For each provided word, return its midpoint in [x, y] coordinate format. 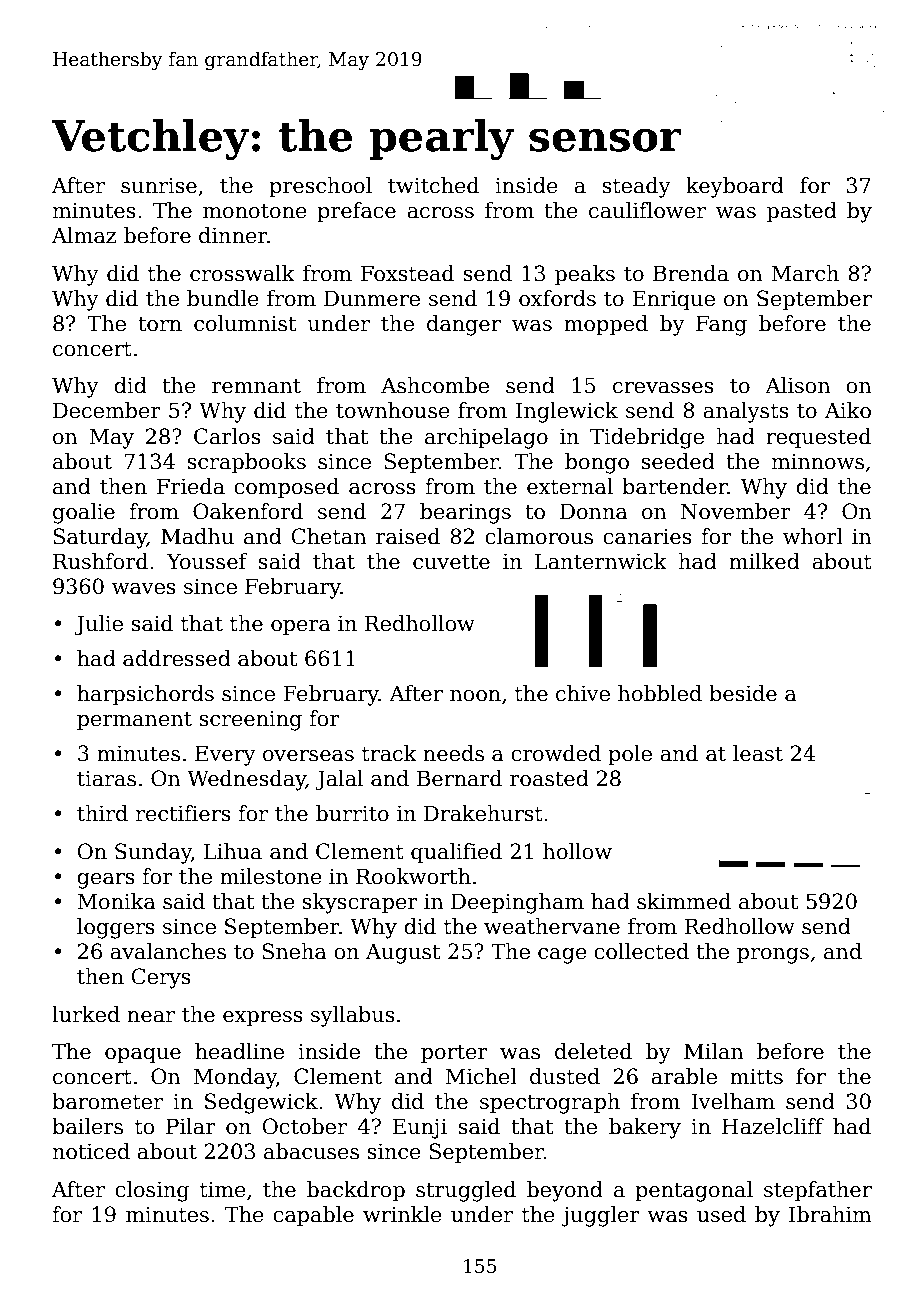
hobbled [660, 693]
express [263, 1019]
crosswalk [242, 273]
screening [250, 721]
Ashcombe [435, 385]
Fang [721, 325]
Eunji [420, 1128]
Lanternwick [601, 561]
